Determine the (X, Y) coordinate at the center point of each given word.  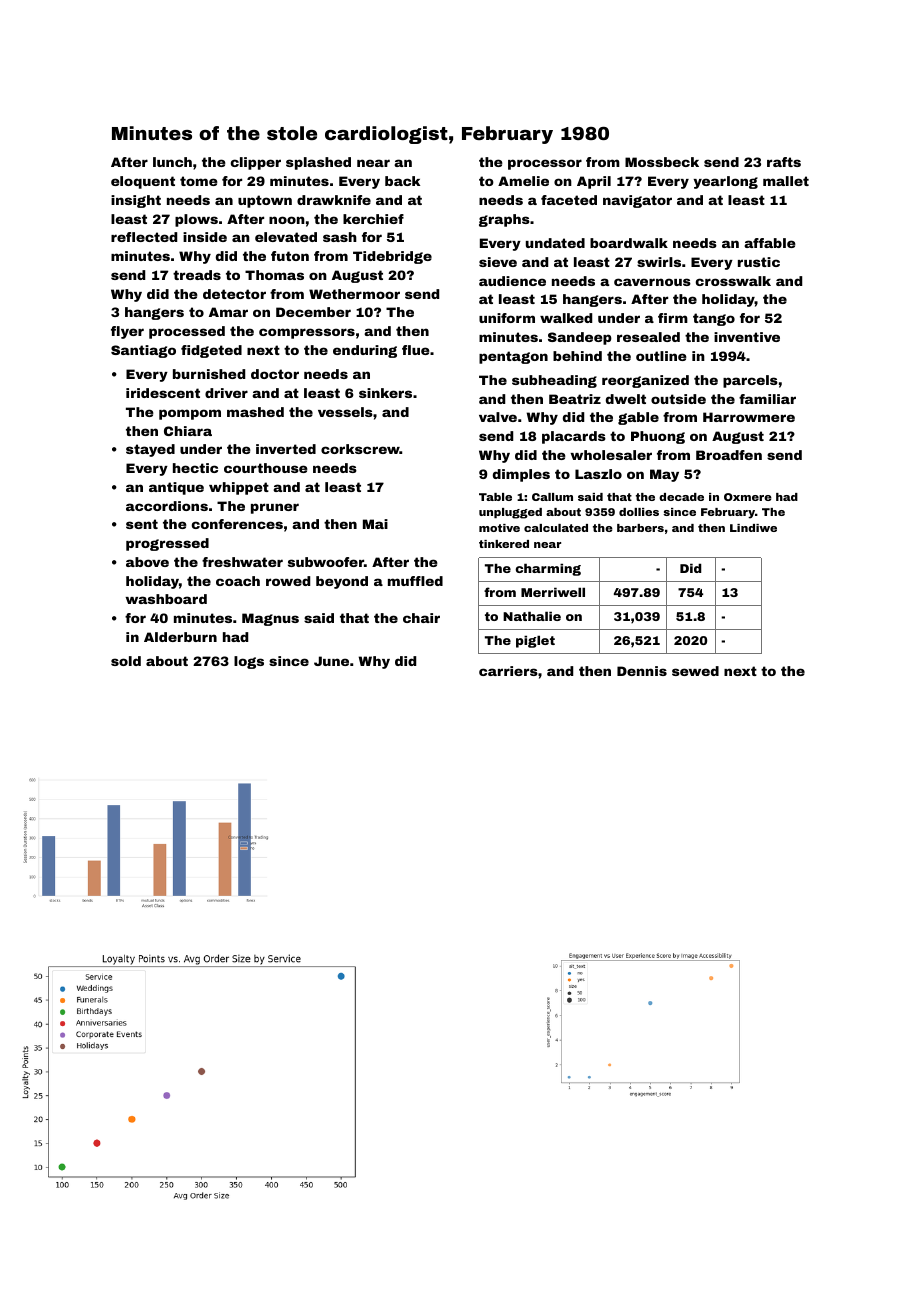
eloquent (143, 182)
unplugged (510, 513)
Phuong (658, 437)
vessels (345, 412)
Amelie (523, 181)
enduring (365, 351)
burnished (209, 374)
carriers (508, 671)
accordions (167, 506)
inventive (747, 337)
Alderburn (180, 637)
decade (681, 497)
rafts (784, 162)
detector (234, 294)
